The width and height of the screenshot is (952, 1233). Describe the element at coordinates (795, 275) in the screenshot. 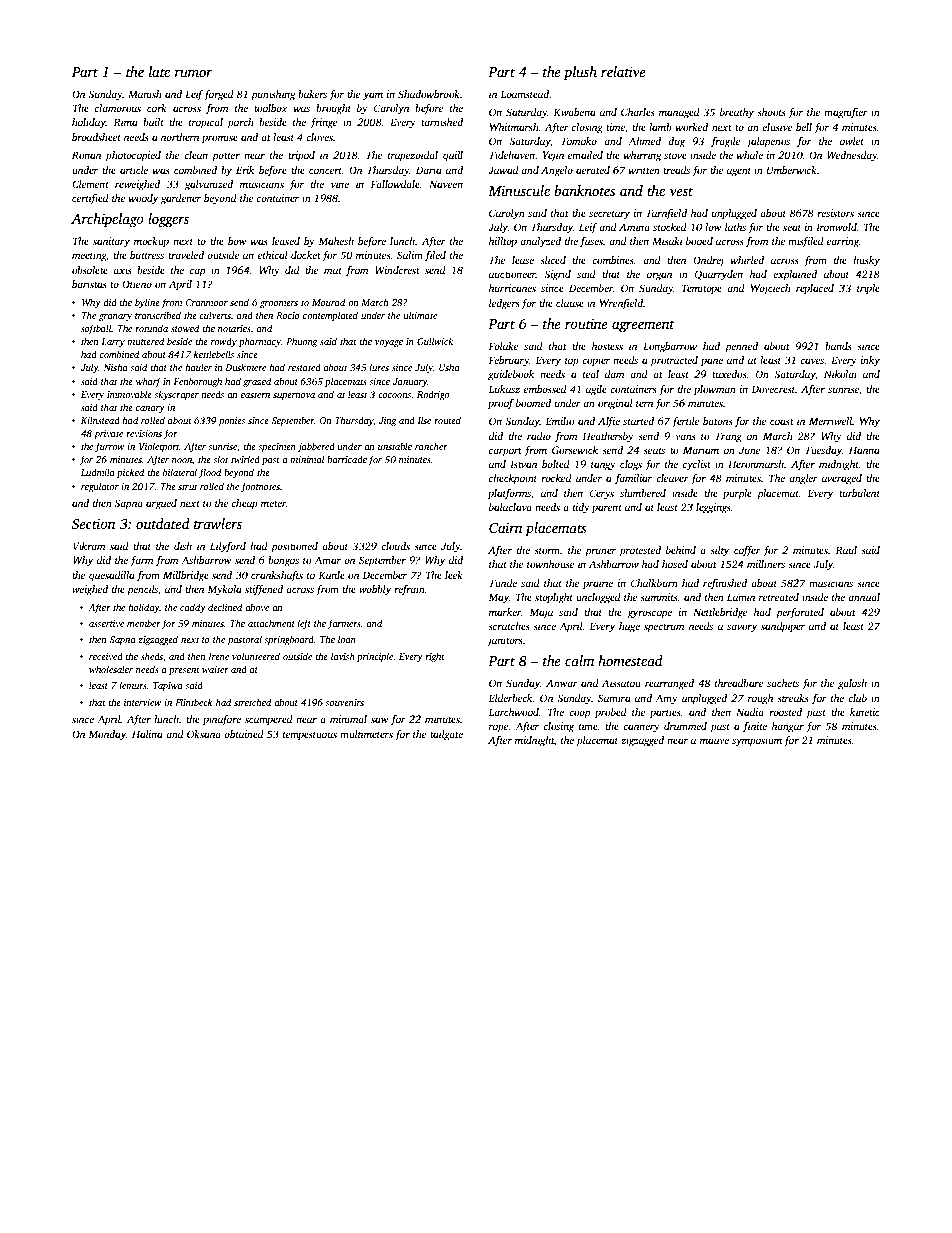

I see `explained` at that location.
